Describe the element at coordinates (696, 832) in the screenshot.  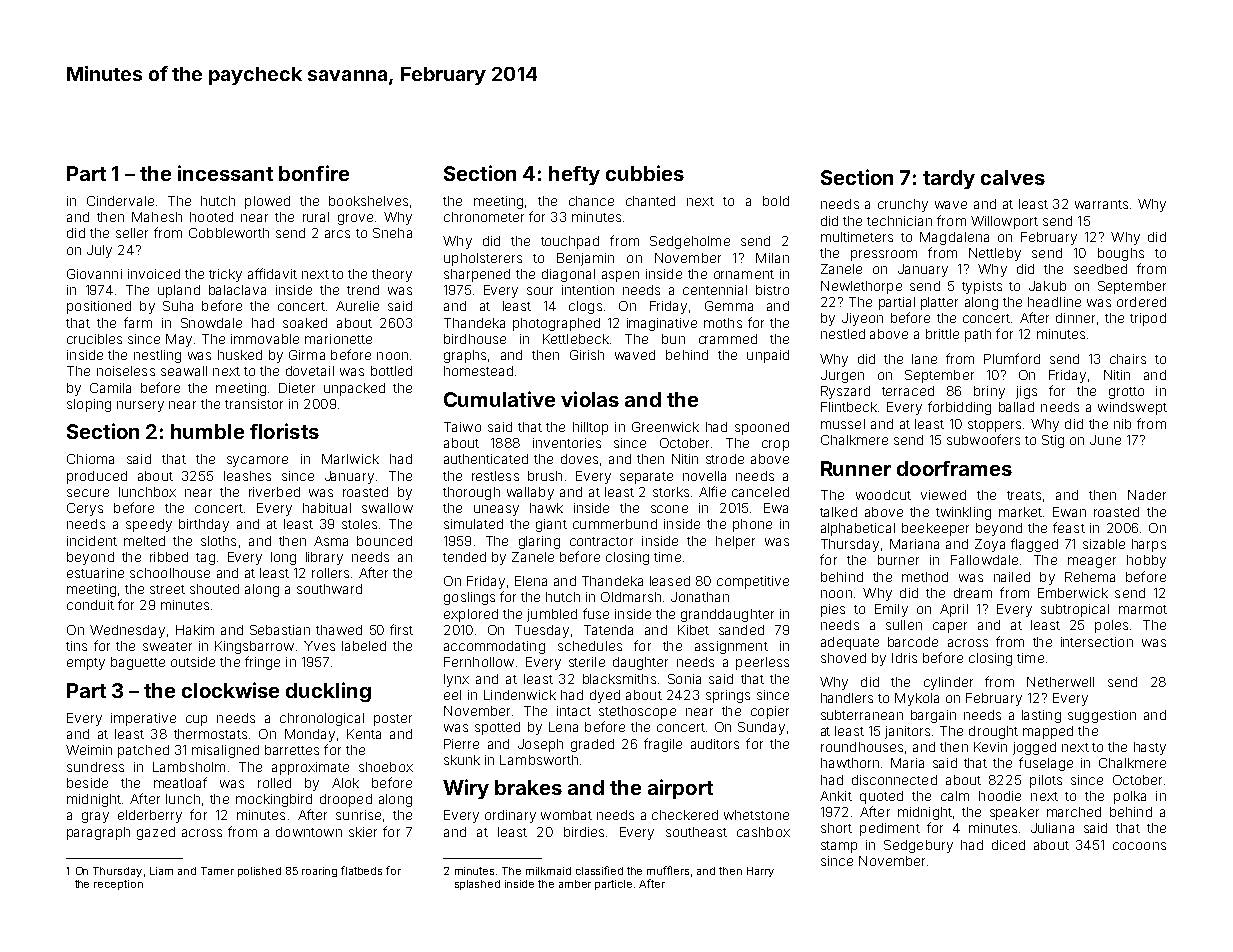
I see `southeast` at that location.
